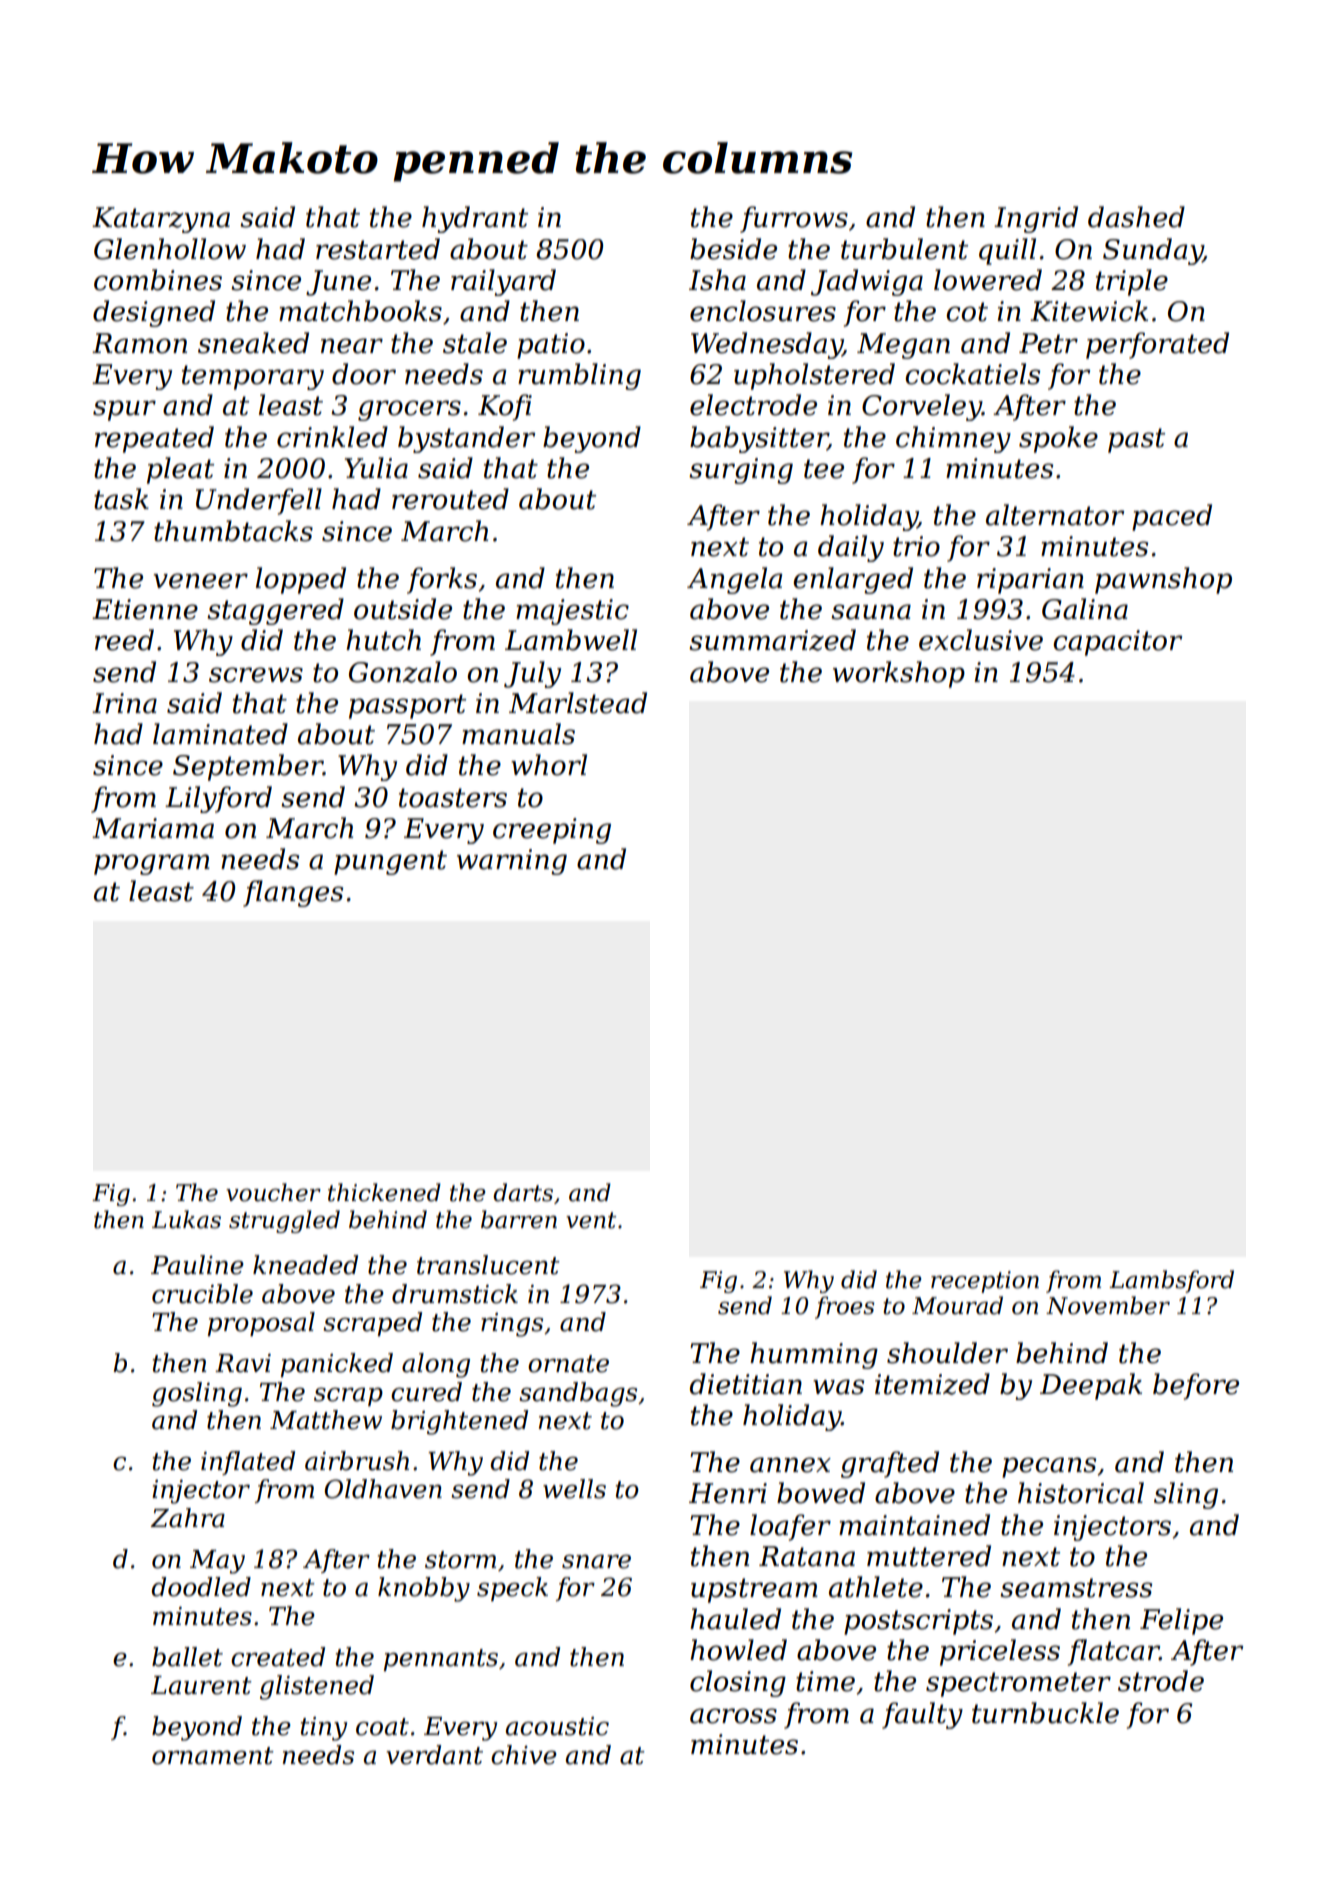 This screenshot has width=1339, height=1894. I want to click on struggled, so click(284, 1221).
